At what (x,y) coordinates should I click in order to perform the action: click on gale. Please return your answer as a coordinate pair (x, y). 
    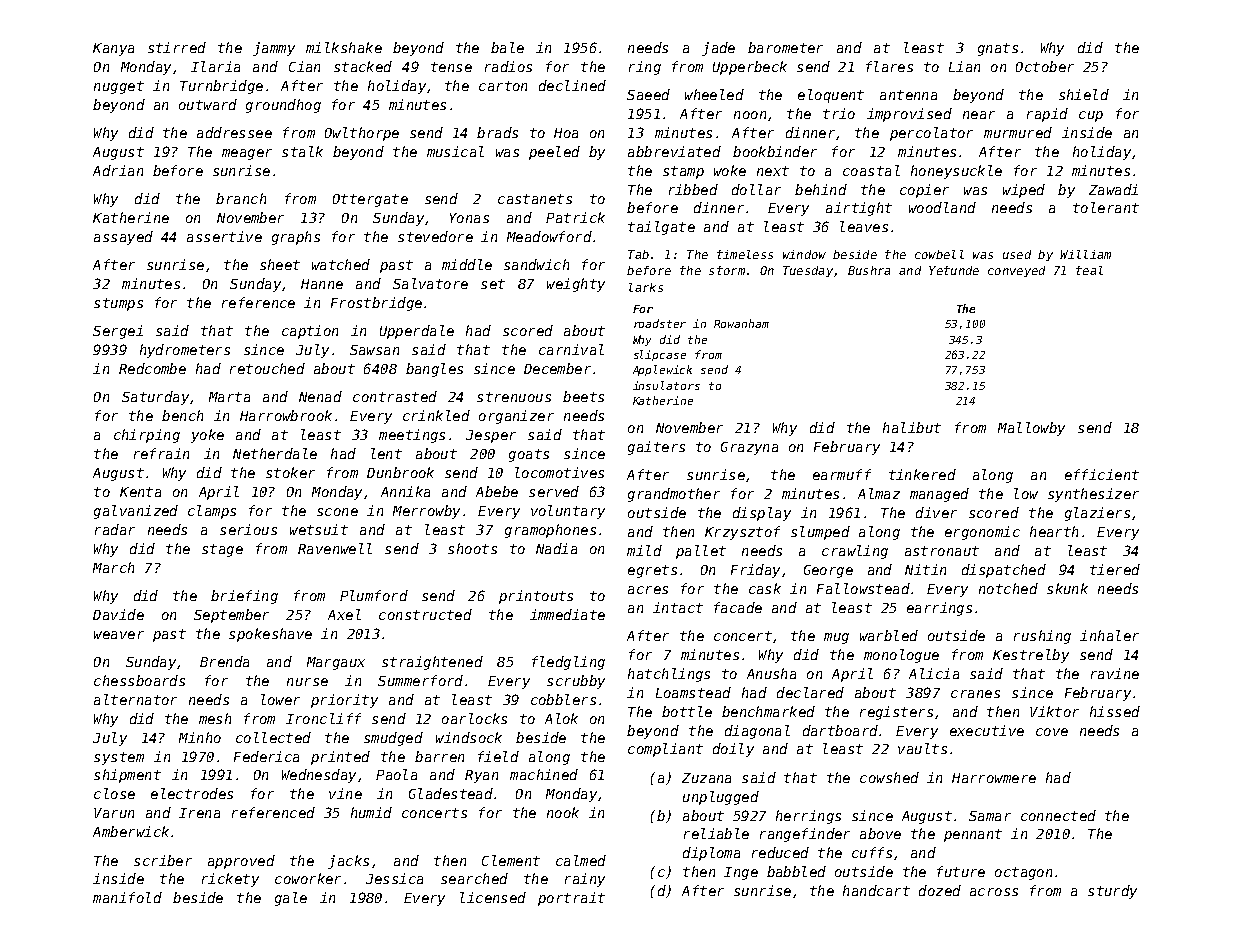
    Looking at the image, I should click on (291, 899).
